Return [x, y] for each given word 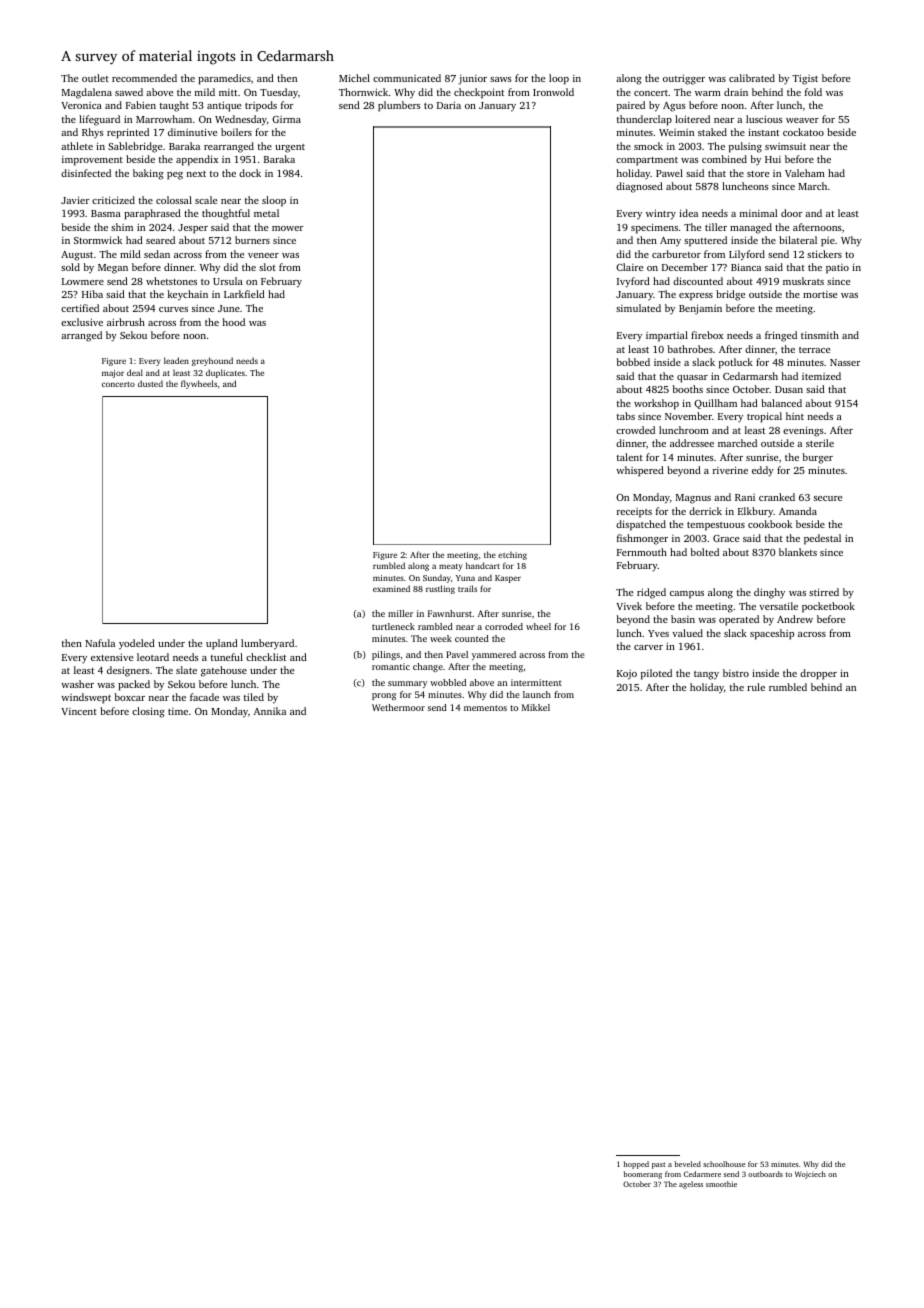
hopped [636, 1165]
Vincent [79, 711]
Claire [629, 267]
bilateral [798, 240]
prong [384, 696]
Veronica [81, 105]
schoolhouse [724, 1164]
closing [148, 712]
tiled [254, 697]
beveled [688, 1164]
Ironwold [553, 92]
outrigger [684, 79]
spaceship [772, 634]
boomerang [643, 1175]
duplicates [225, 373]
